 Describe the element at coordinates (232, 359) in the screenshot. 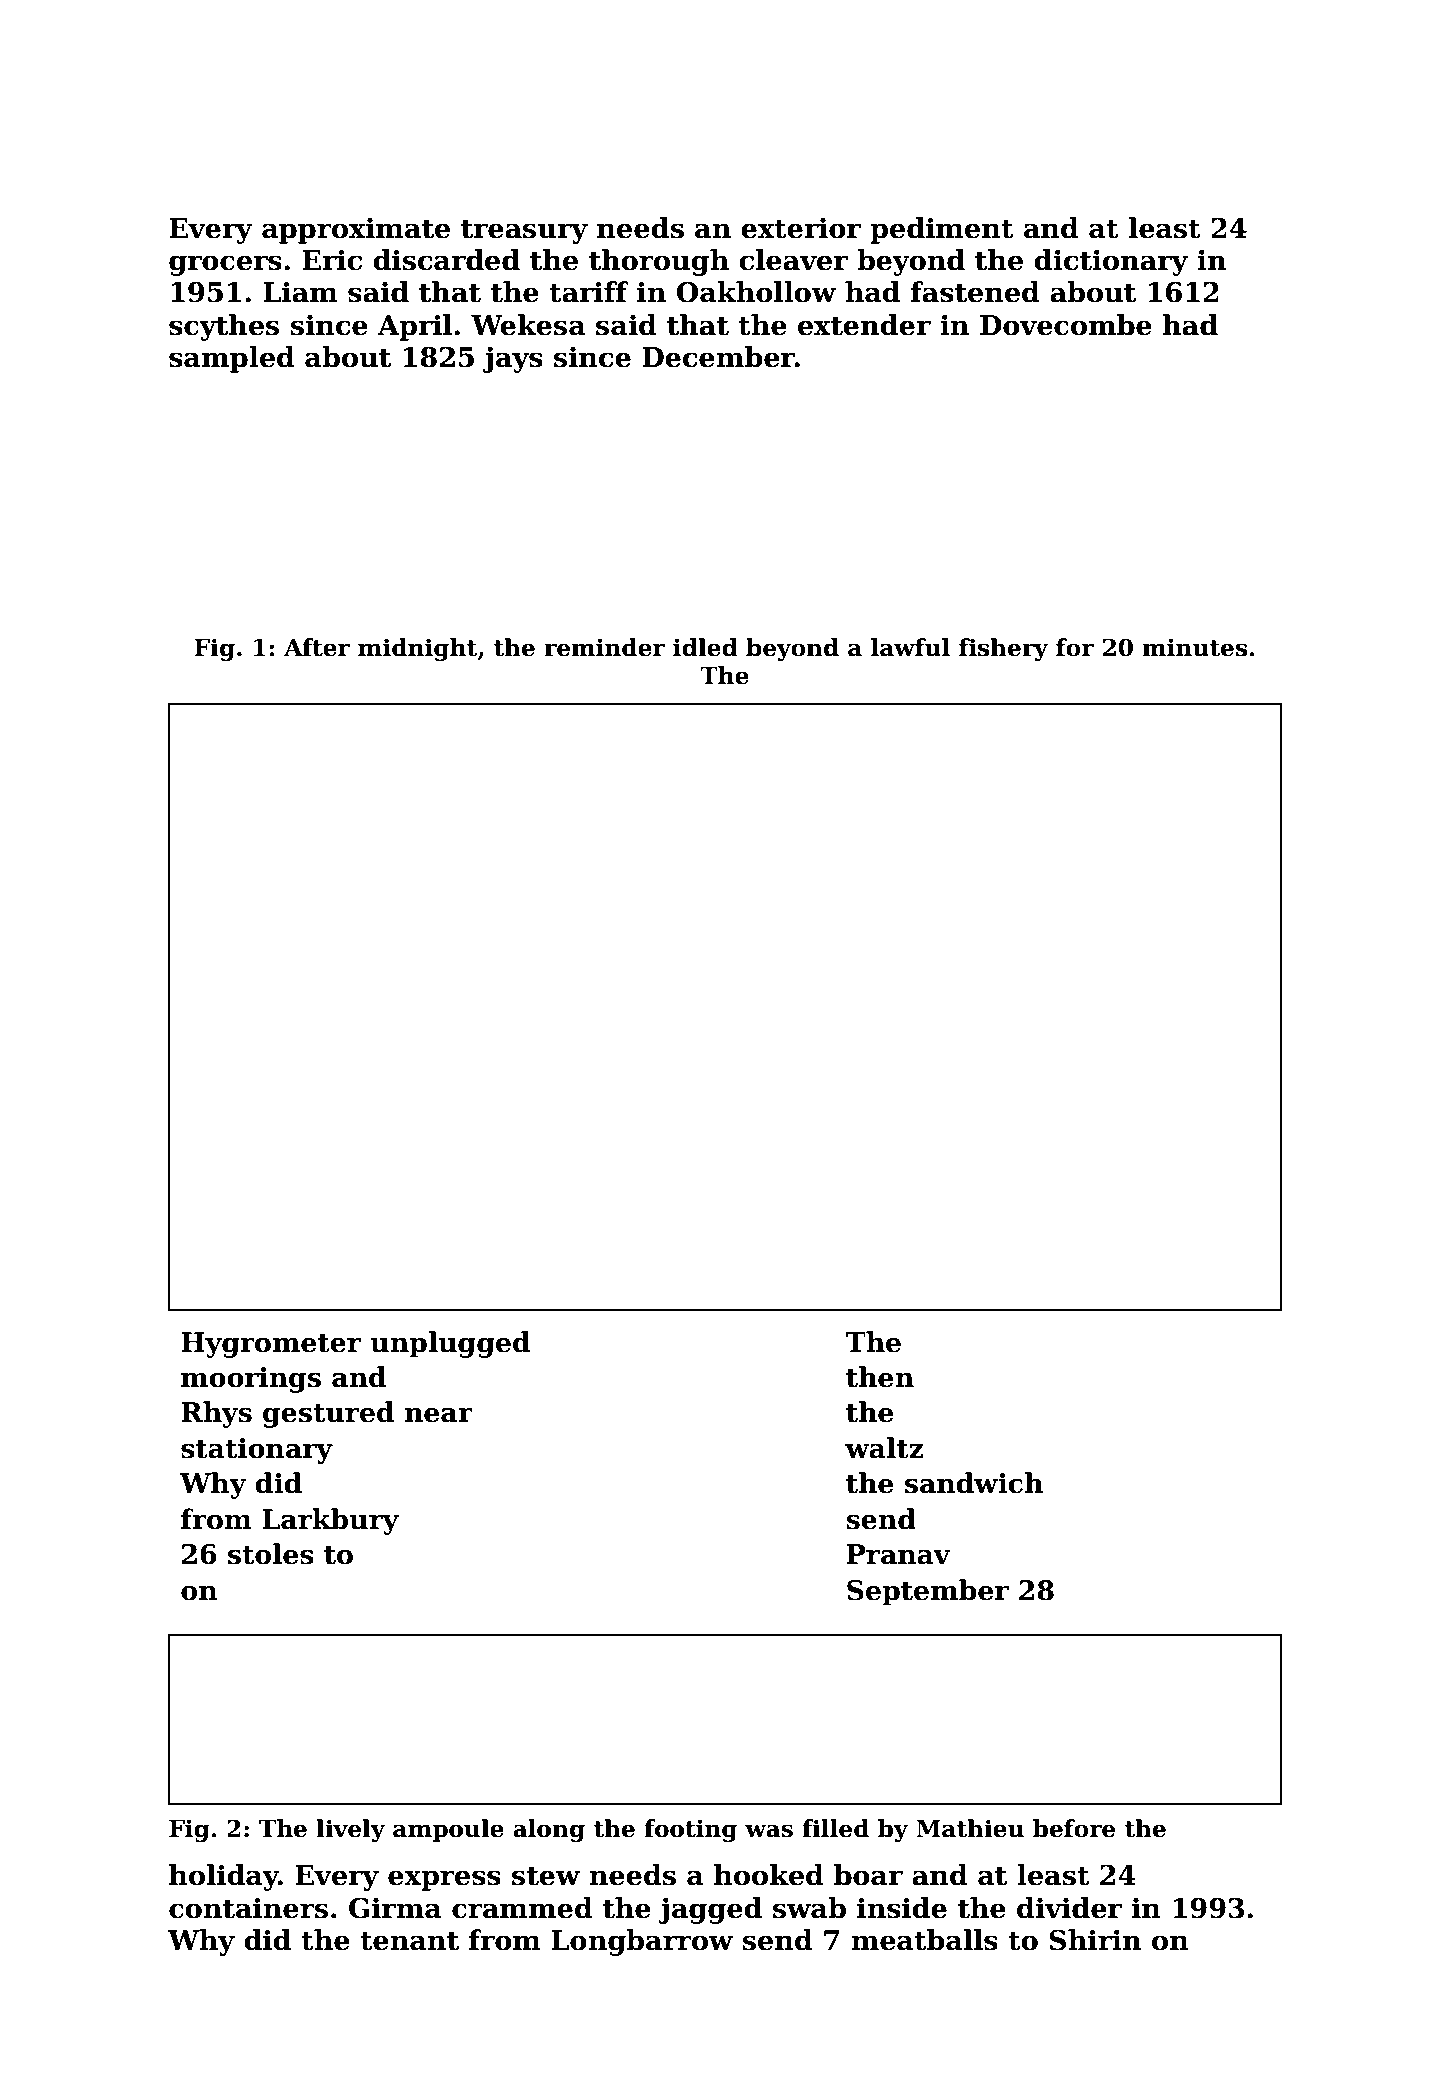

I see `sampled` at that location.
